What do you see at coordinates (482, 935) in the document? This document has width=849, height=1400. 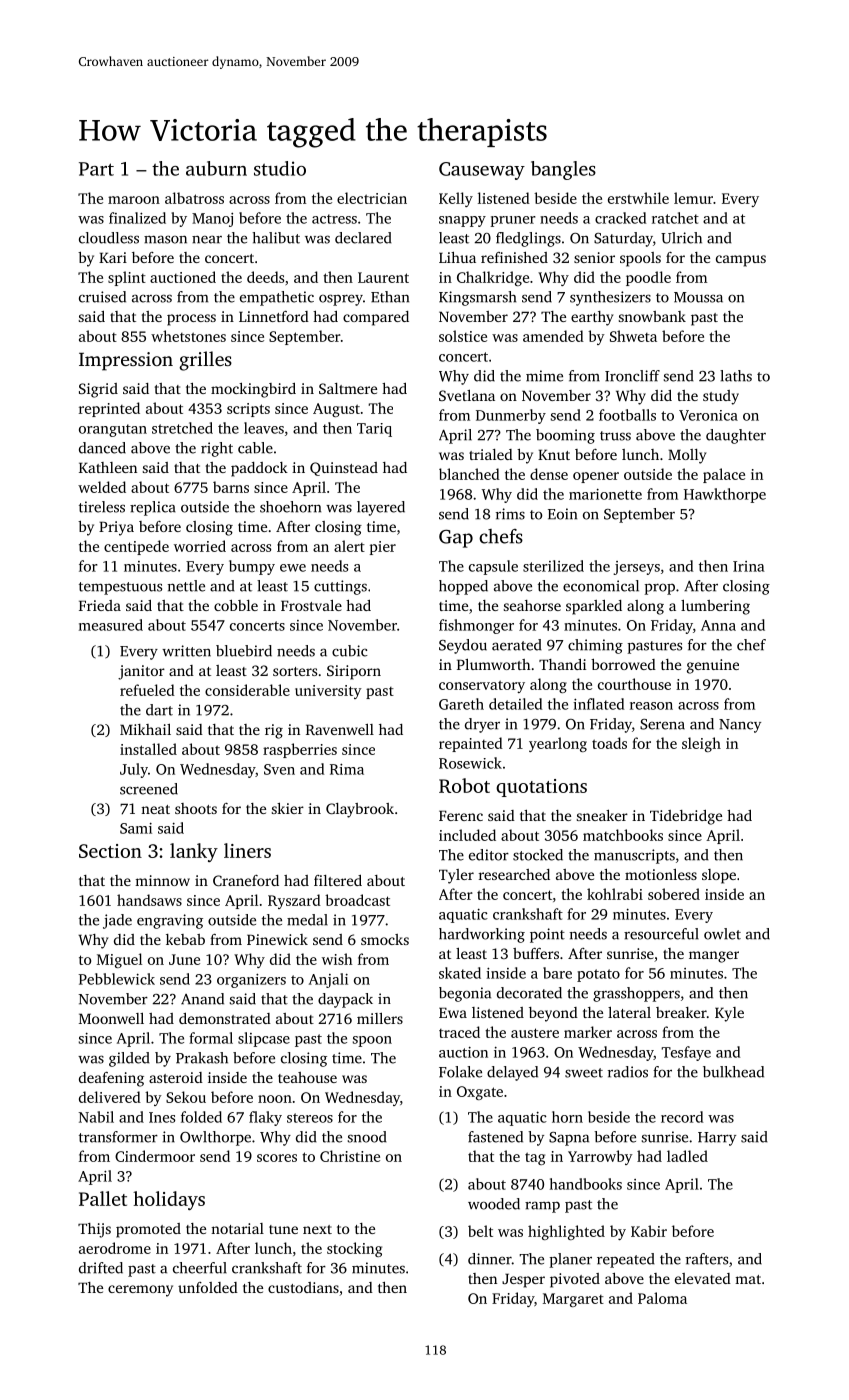 I see `hardworking` at bounding box center [482, 935].
